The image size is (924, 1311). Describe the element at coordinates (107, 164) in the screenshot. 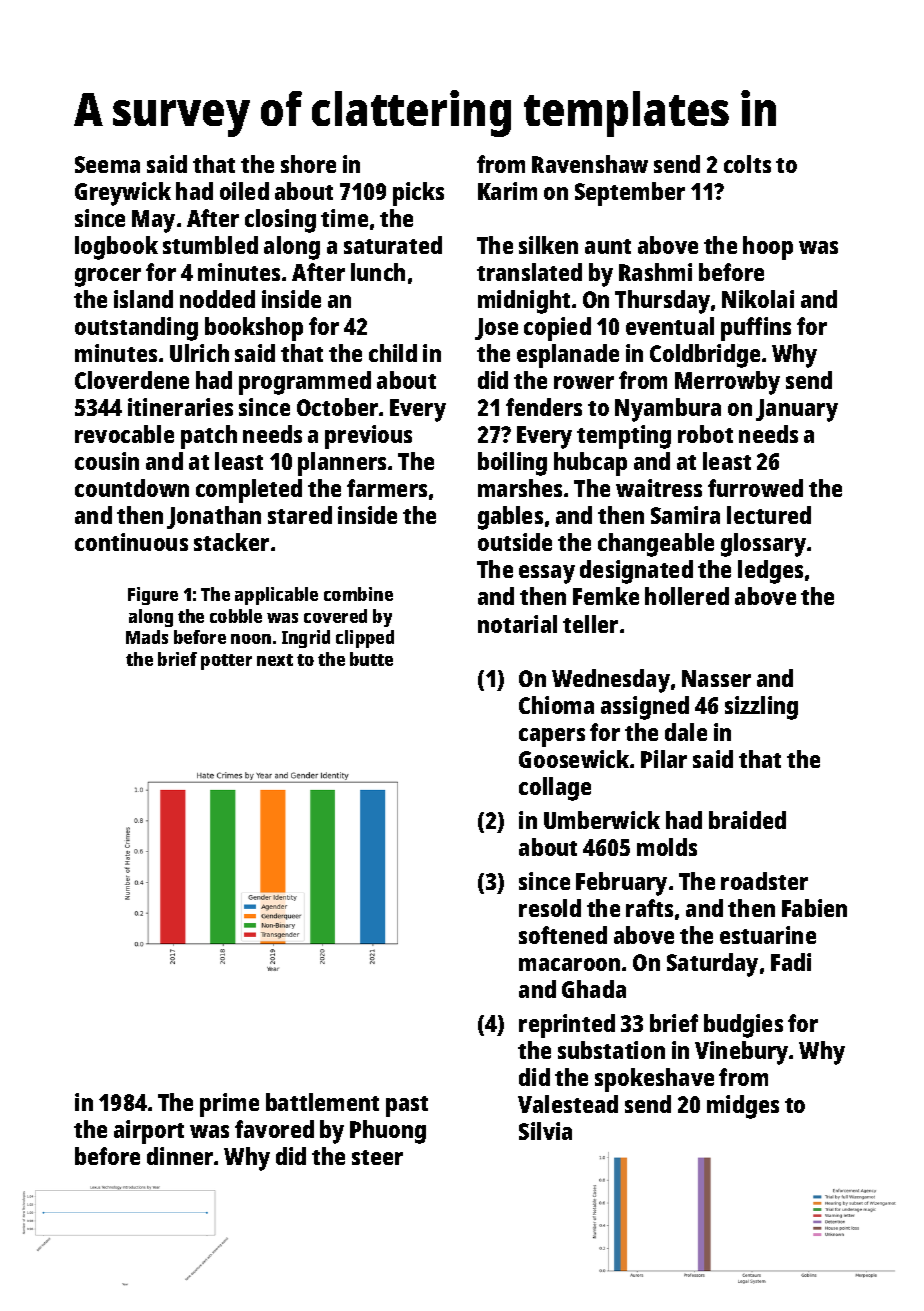

I see `Seema` at that location.
